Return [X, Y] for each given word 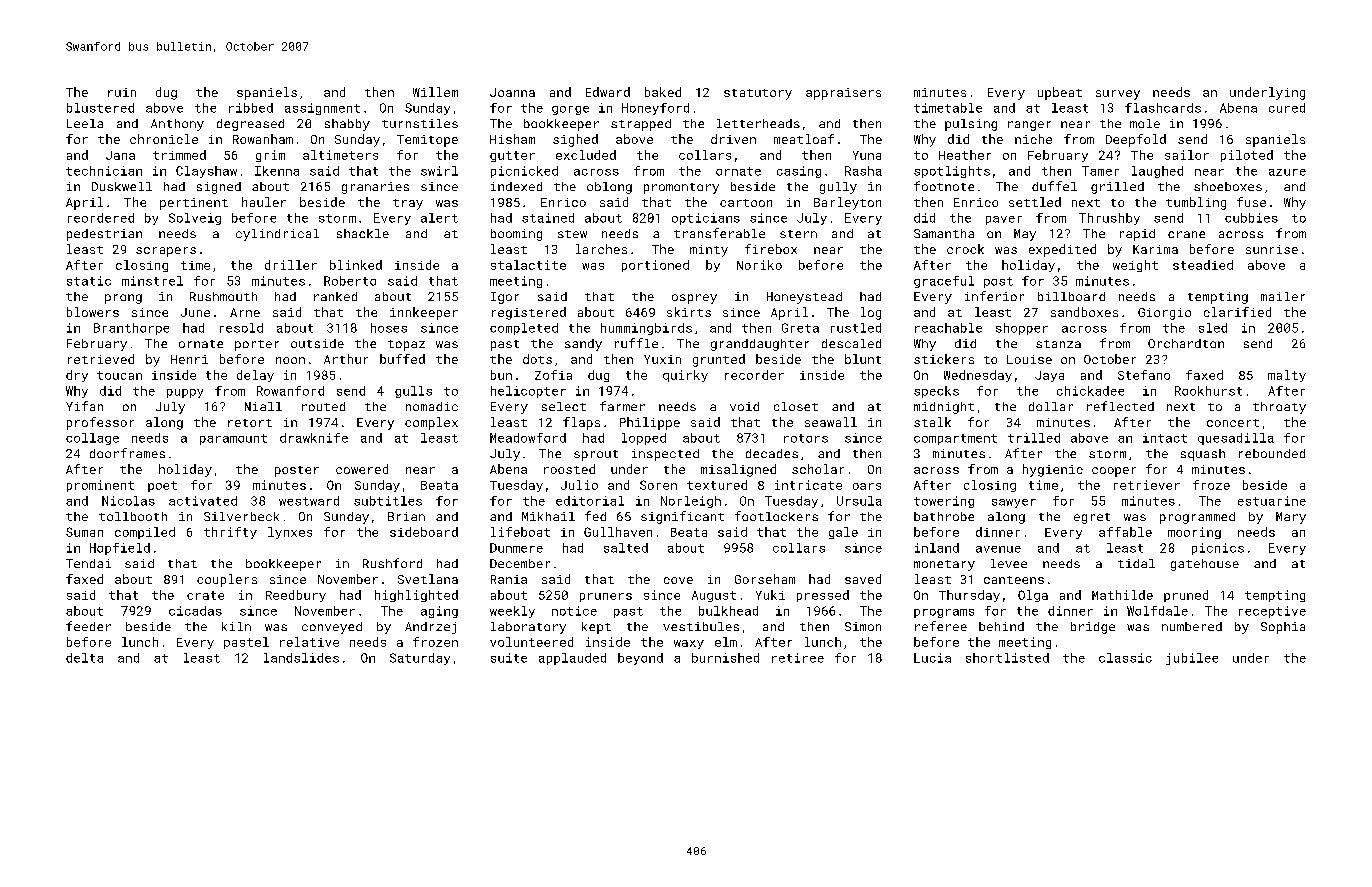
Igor [505, 298]
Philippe [650, 423]
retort [250, 423]
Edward [608, 92]
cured [1287, 108]
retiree [798, 658]
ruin [122, 92]
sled [1213, 328]
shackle [363, 233]
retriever [1147, 485]
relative [309, 642]
